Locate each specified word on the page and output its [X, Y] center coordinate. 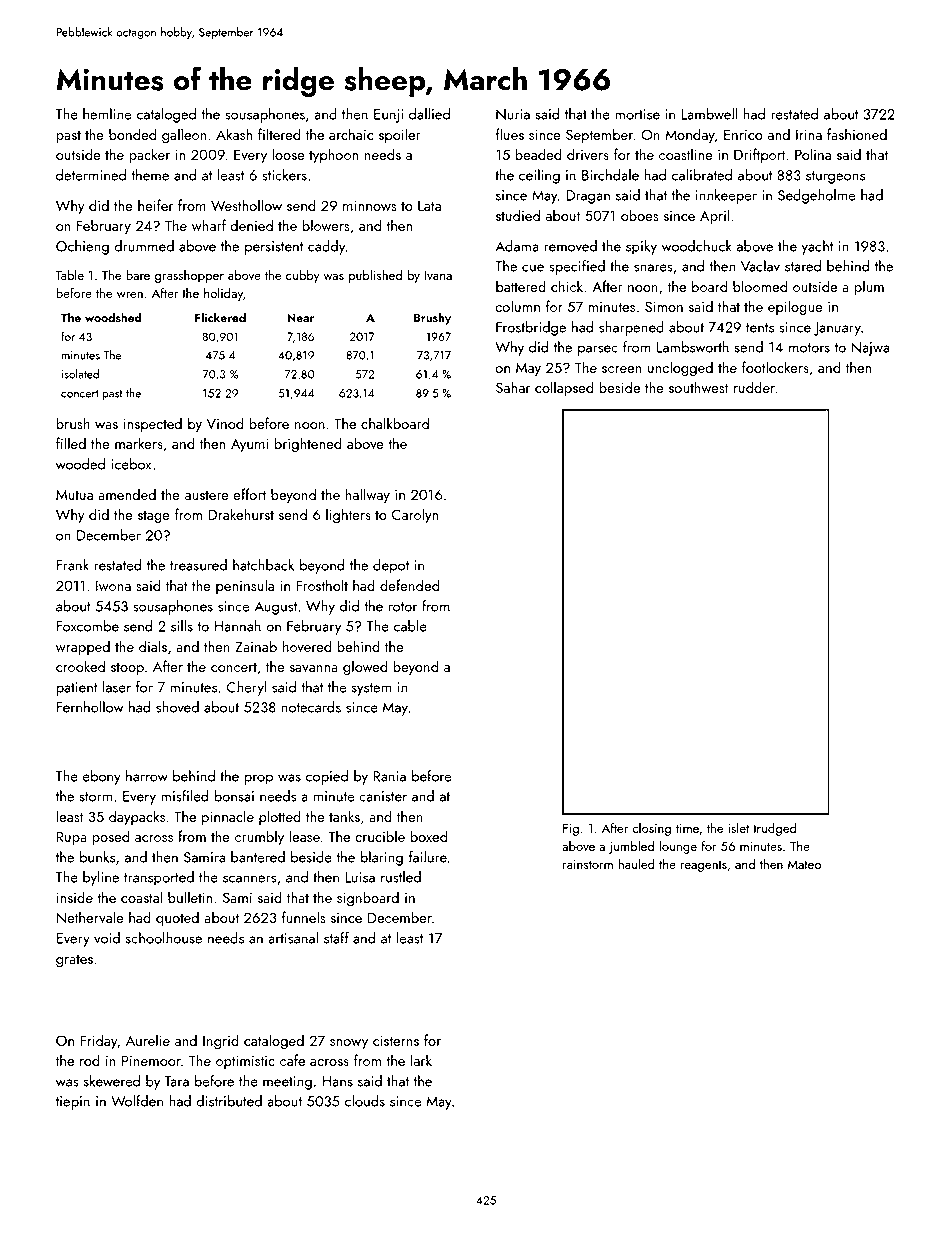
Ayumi [249, 445]
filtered [279, 134]
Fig [571, 829]
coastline [686, 154]
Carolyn [415, 516]
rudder [754, 387]
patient [77, 689]
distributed [229, 1101]
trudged [775, 829]
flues [510, 134]
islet [738, 828]
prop [258, 779]
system [371, 689]
